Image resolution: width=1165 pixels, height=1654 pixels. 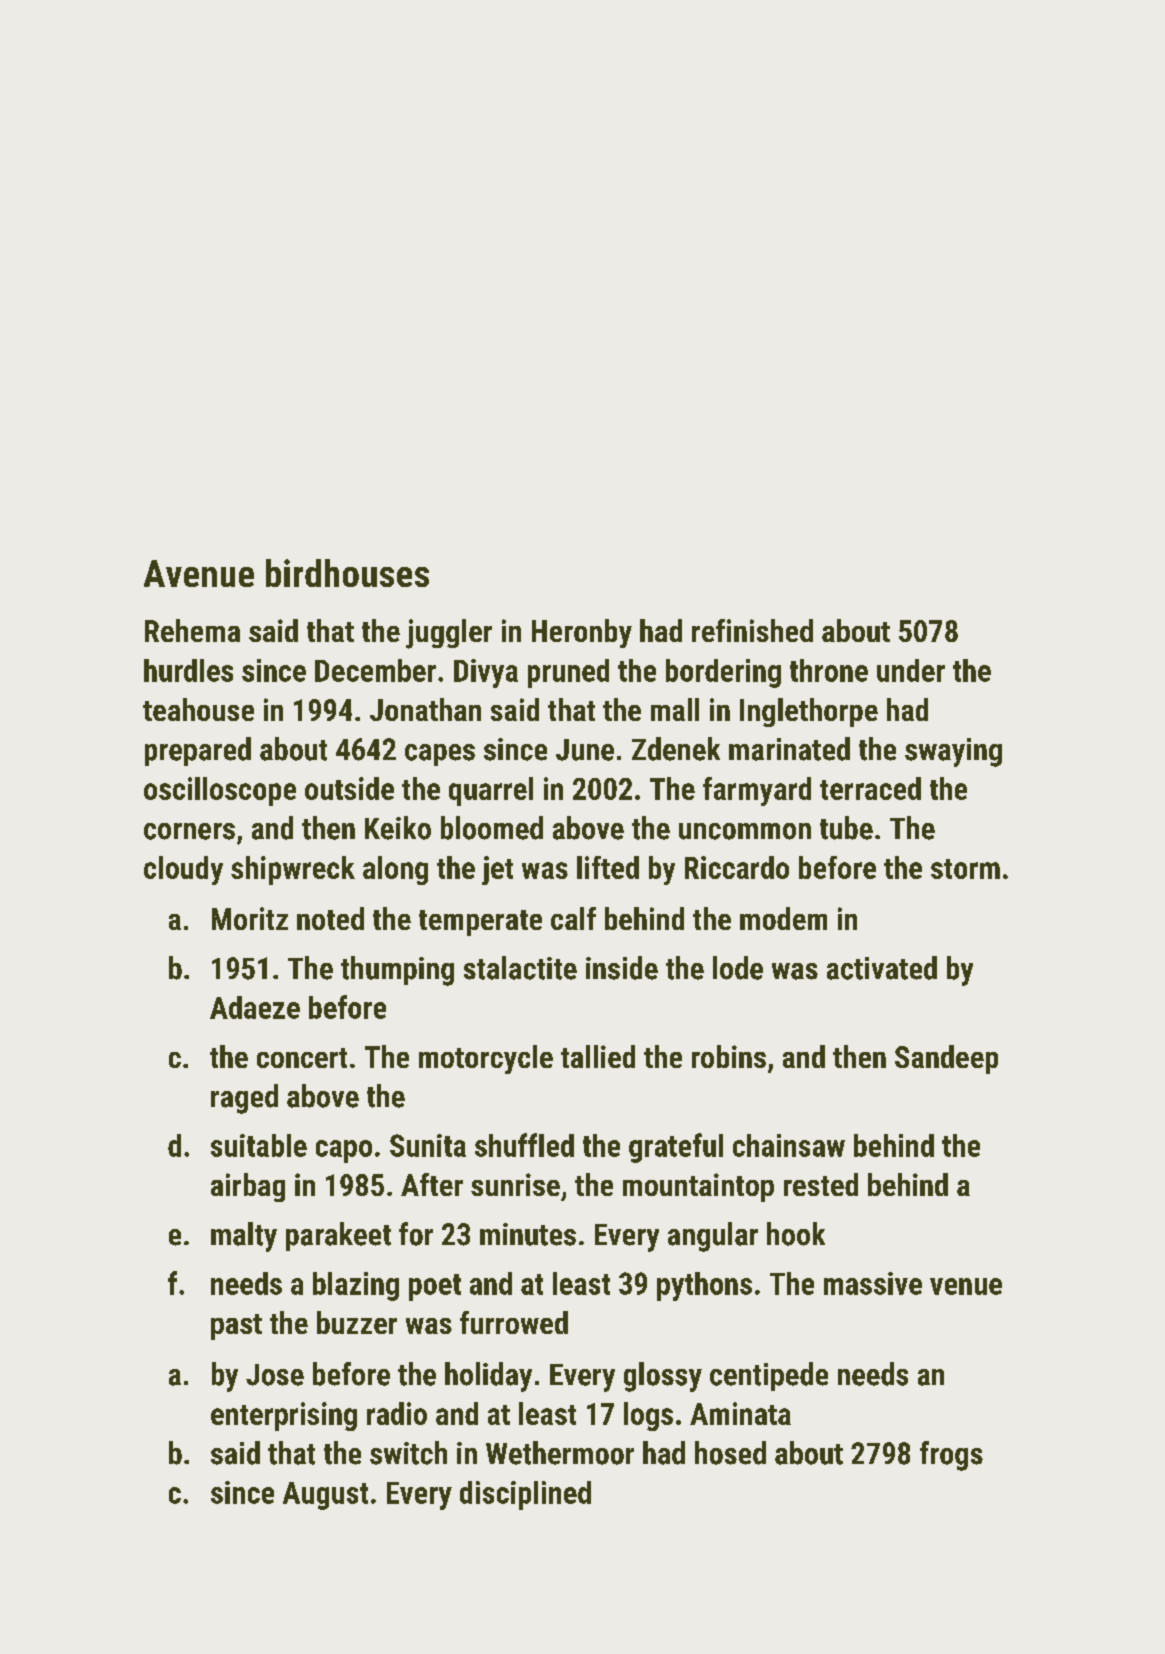 I want to click on enterprising, so click(x=284, y=1416).
